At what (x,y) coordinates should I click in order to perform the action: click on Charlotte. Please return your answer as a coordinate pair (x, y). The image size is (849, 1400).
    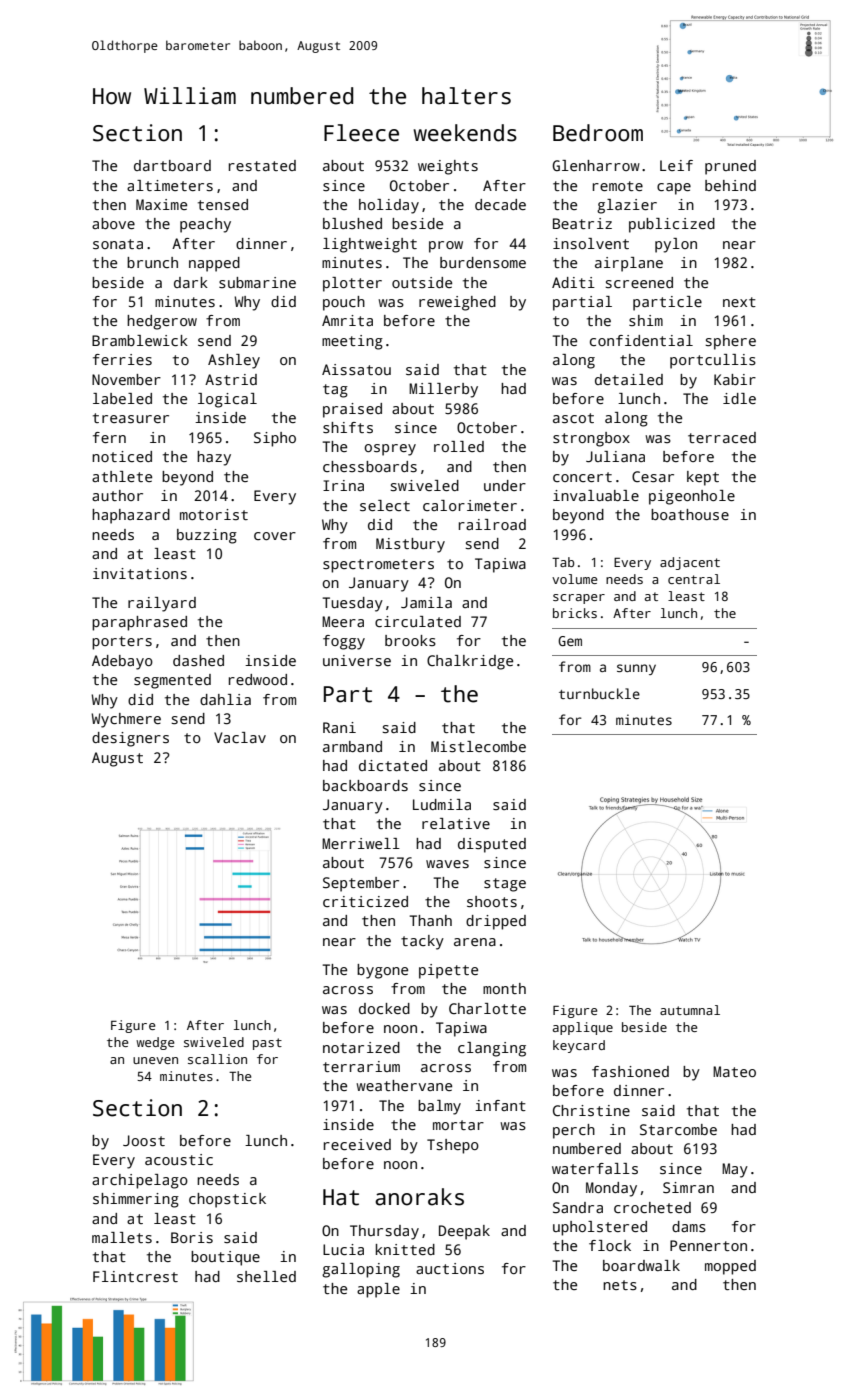
    Looking at the image, I should click on (487, 1008).
